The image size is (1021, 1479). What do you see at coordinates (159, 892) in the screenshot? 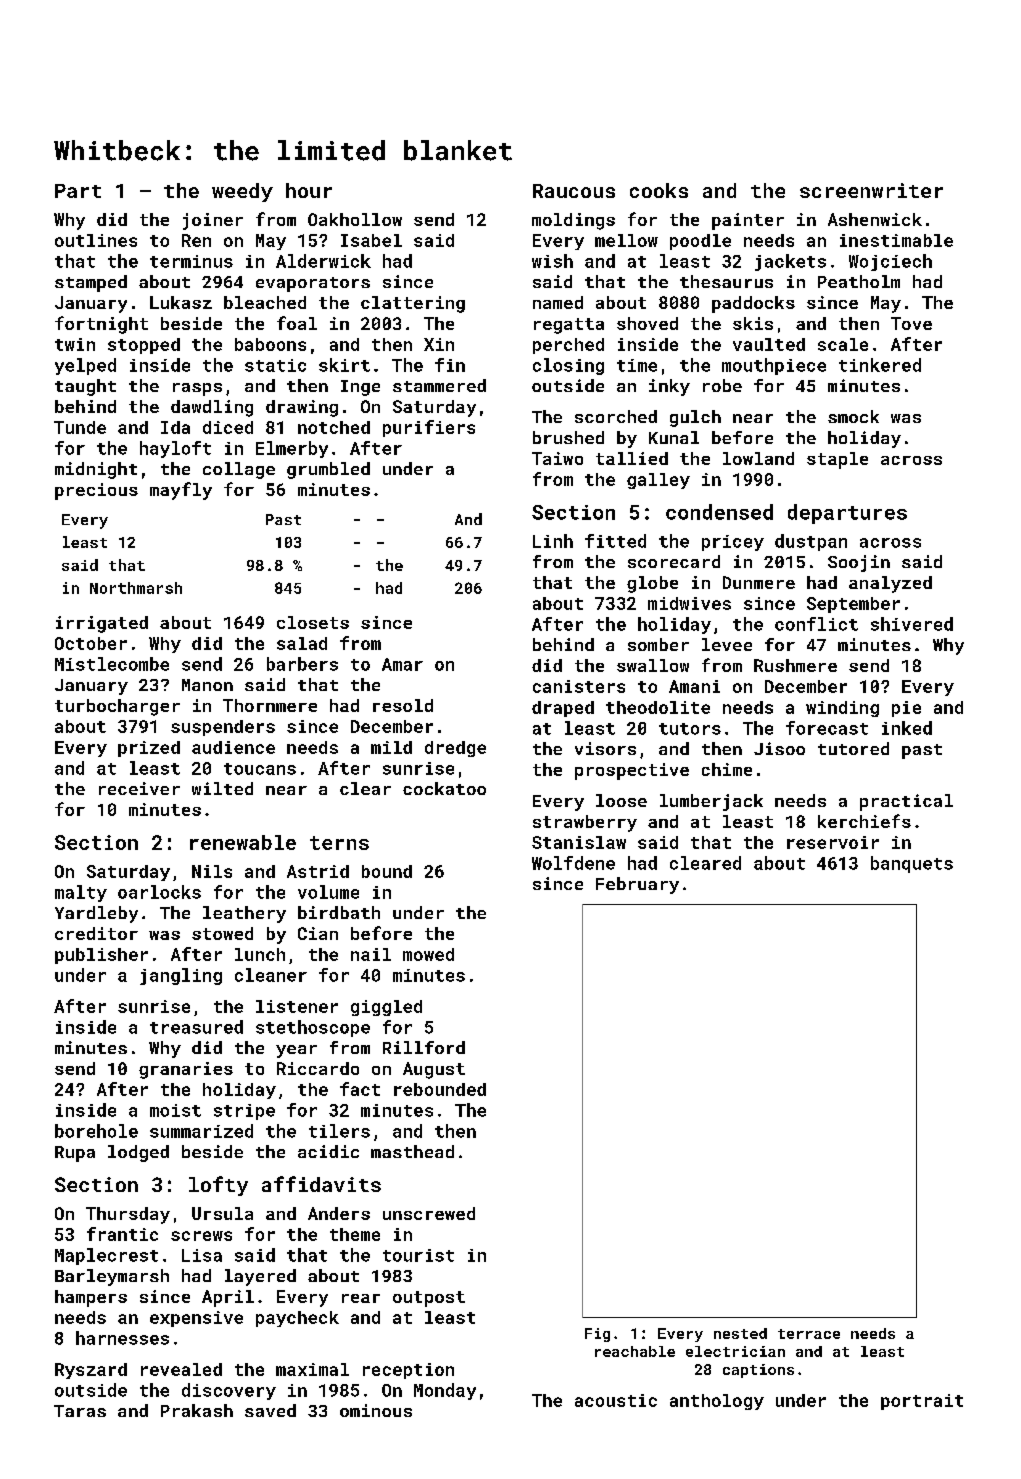
I see `oarlocks` at bounding box center [159, 892].
